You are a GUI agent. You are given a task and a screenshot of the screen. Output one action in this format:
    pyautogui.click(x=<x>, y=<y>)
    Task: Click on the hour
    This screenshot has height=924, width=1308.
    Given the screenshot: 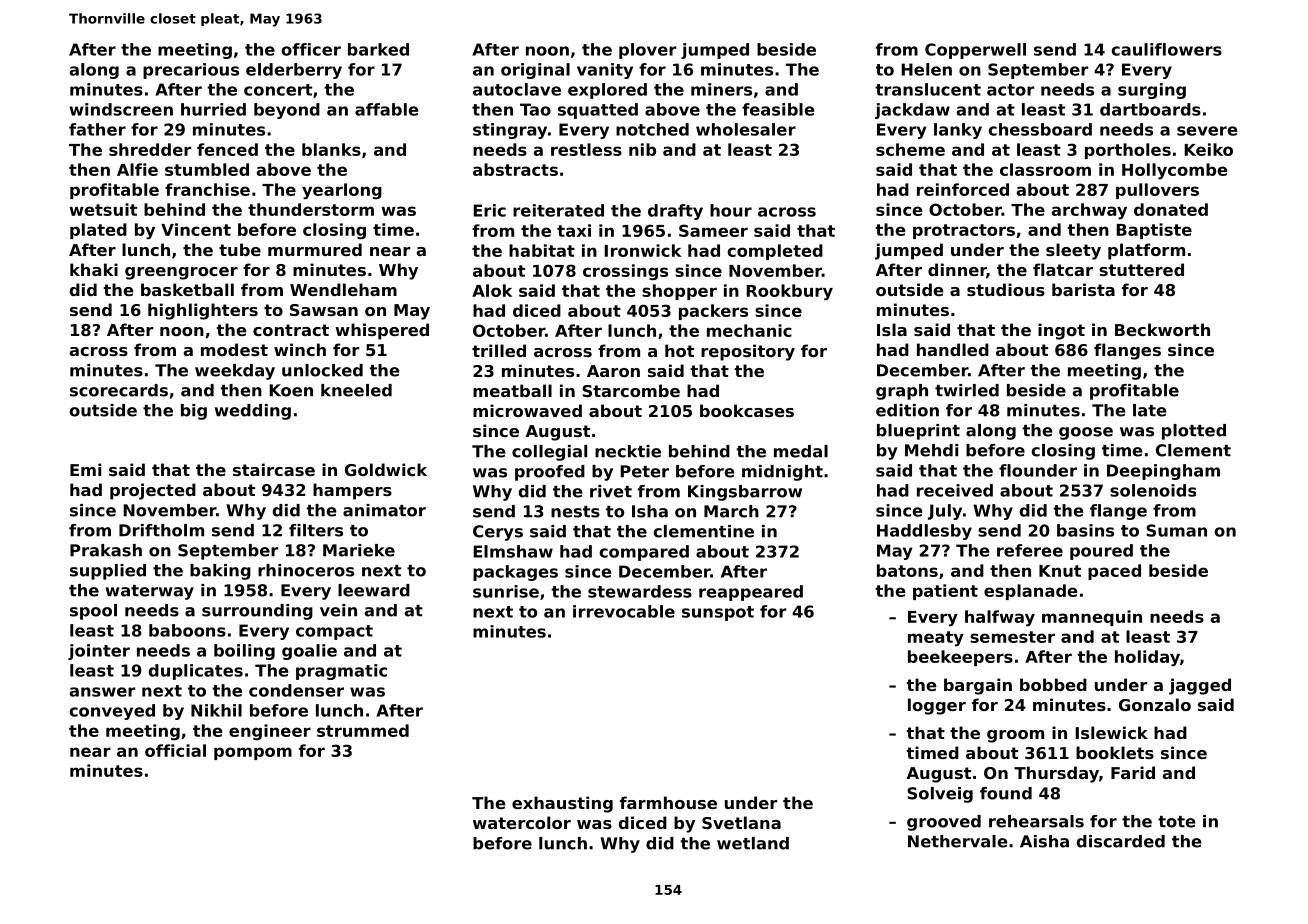 What is the action you would take?
    pyautogui.click(x=731, y=210)
